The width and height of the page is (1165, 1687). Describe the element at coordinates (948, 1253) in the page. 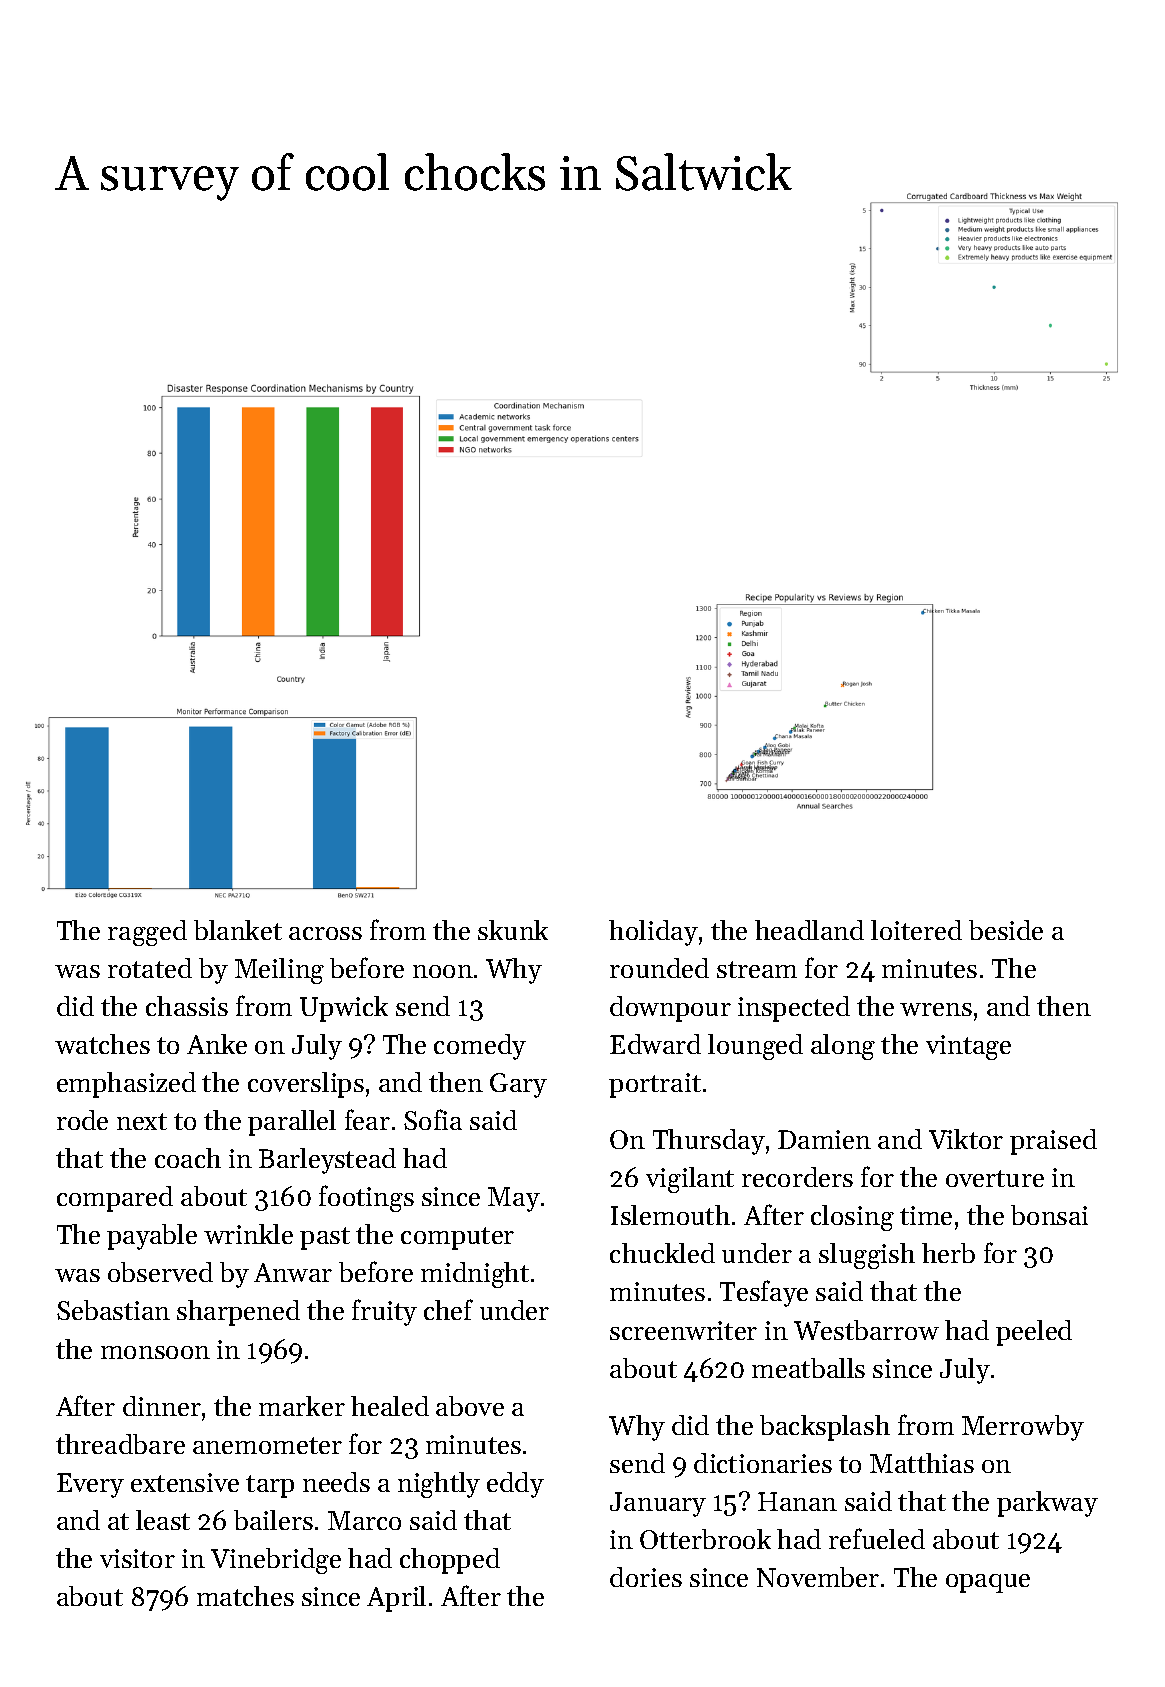

I see `herb` at that location.
